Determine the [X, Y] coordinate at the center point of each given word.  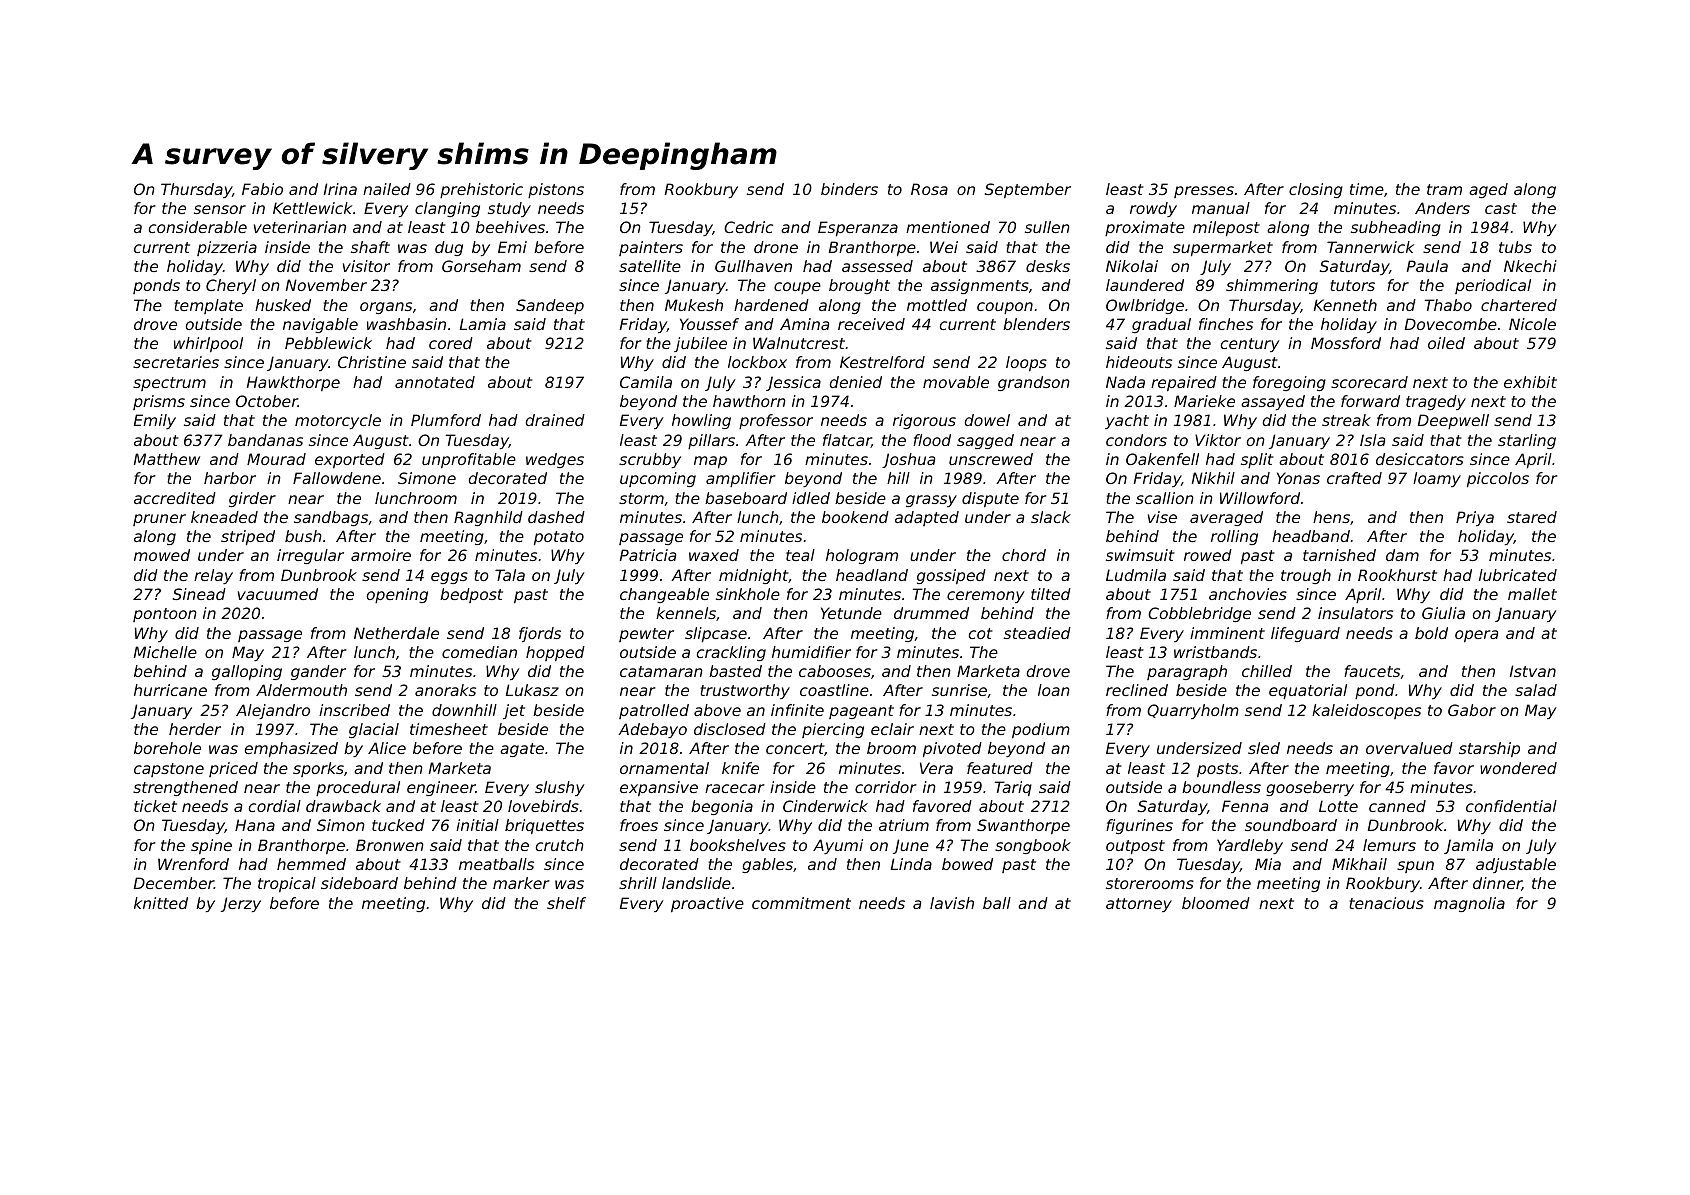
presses [1204, 192]
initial [477, 825]
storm [641, 498]
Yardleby [1250, 846]
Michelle [165, 652]
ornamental [664, 768]
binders [849, 189]
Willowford [1260, 498]
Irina [340, 189]
